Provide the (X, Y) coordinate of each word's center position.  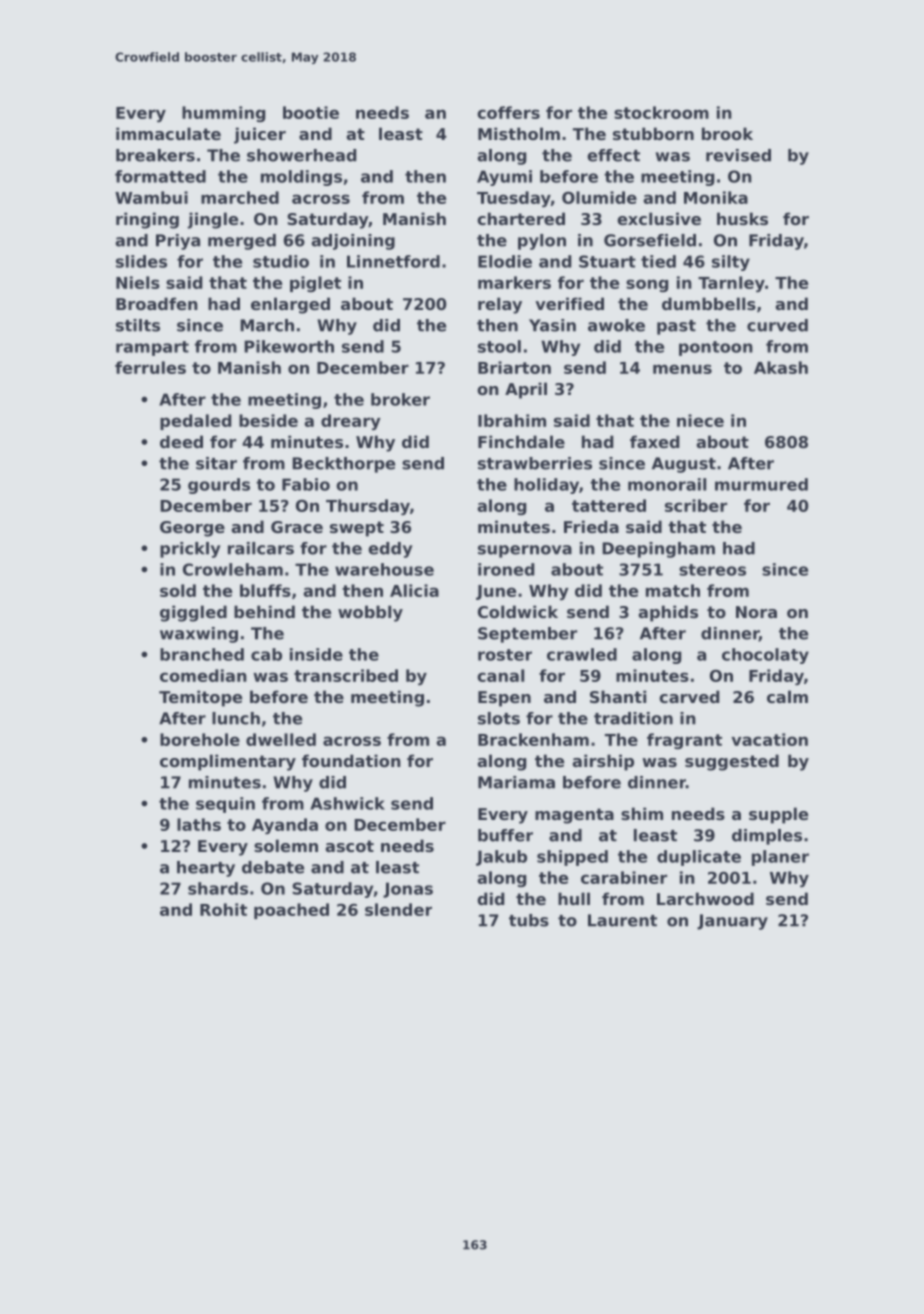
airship (603, 762)
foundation (351, 760)
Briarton (514, 367)
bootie (311, 112)
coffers (508, 112)
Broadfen (157, 303)
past (676, 327)
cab (266, 654)
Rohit (223, 909)
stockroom (661, 112)
